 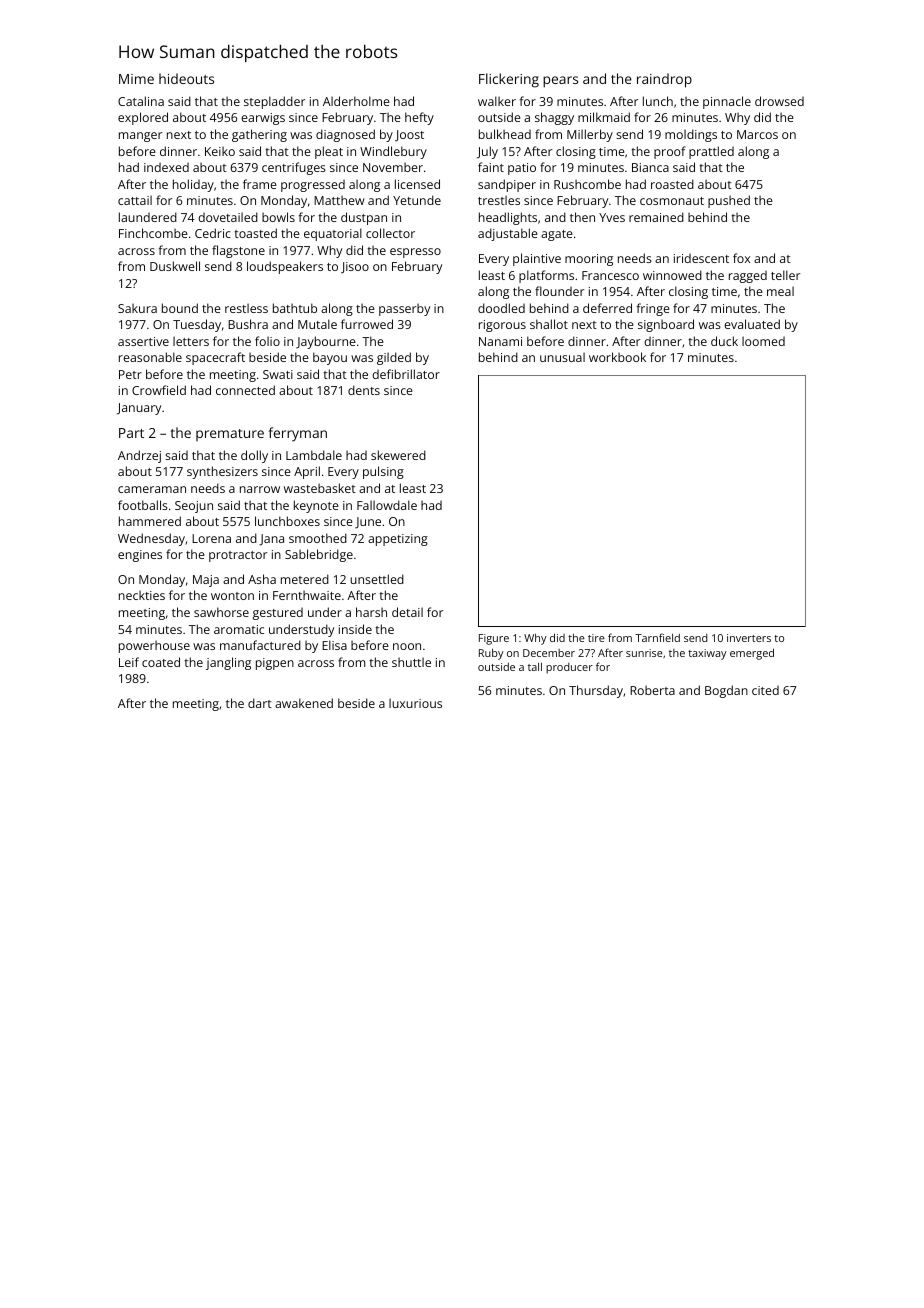 I want to click on Sablebridge, so click(x=319, y=555).
